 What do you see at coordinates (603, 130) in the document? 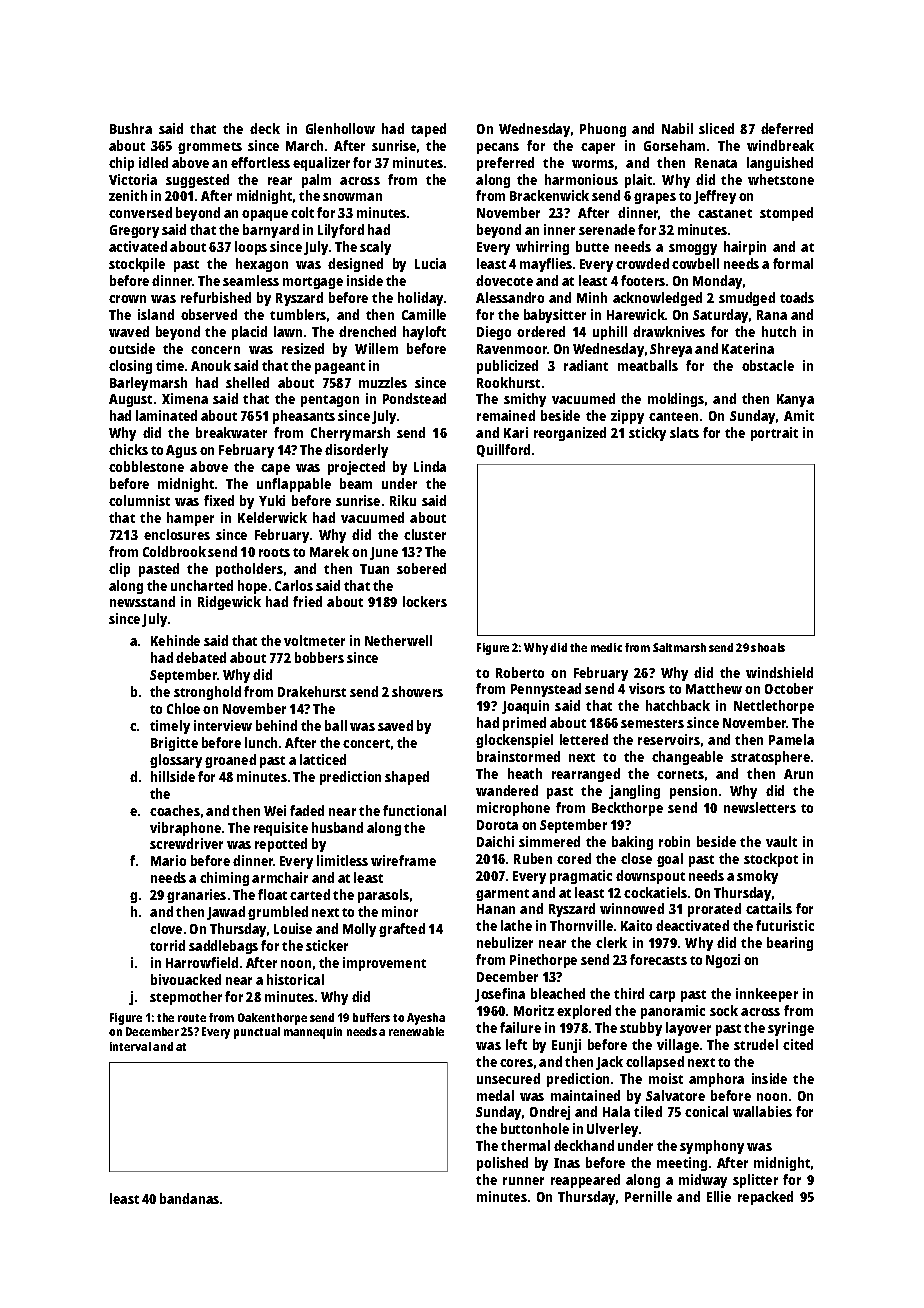
I see `Phuong` at bounding box center [603, 130].
